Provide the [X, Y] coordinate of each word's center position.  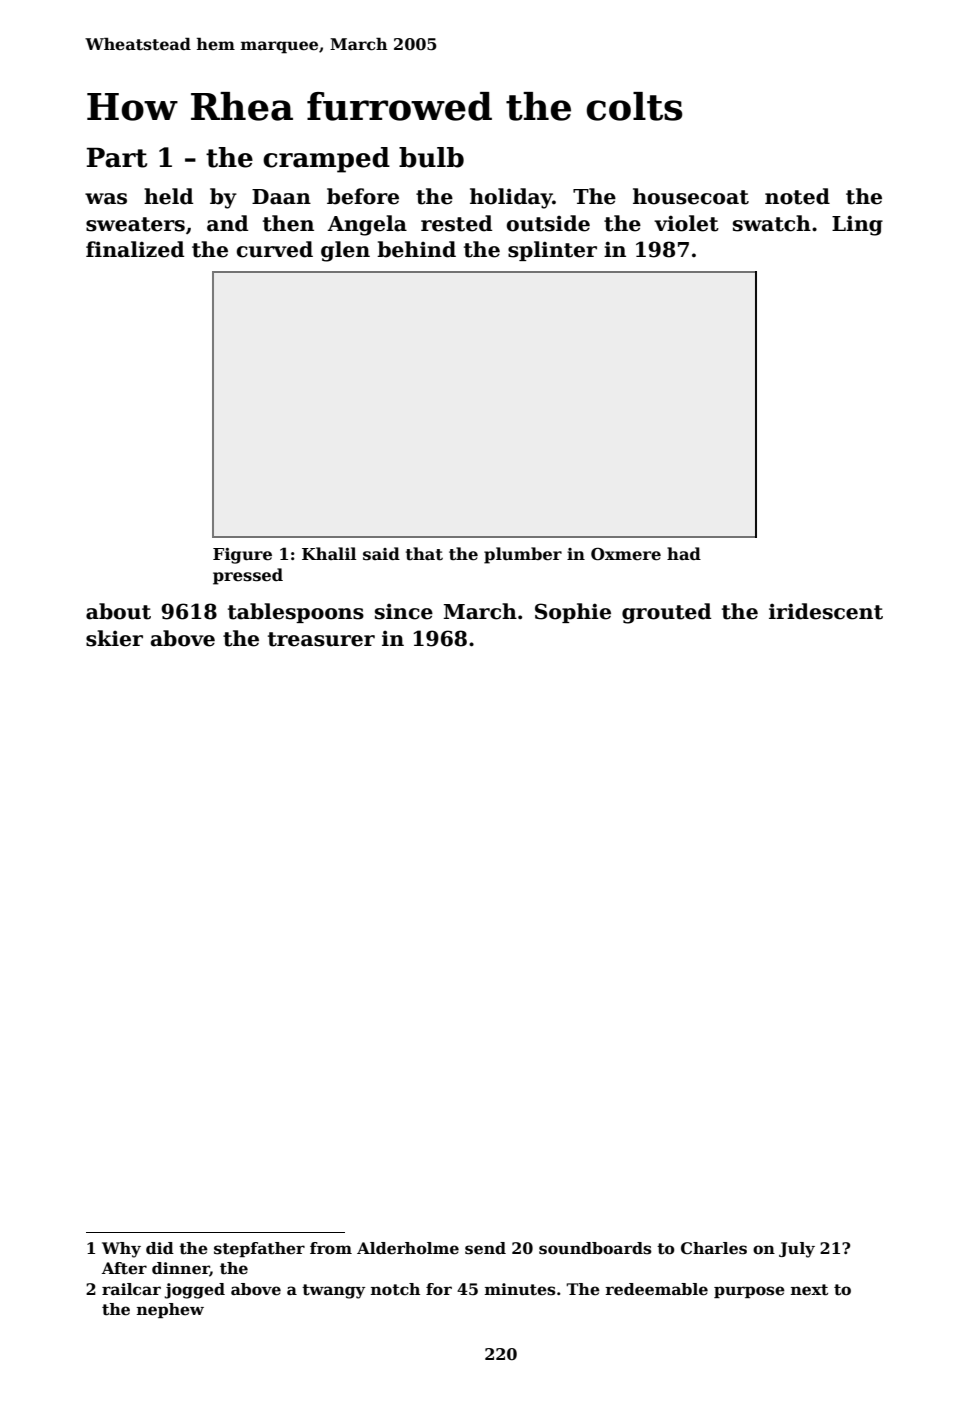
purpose [749, 1292]
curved [275, 249]
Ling [857, 225]
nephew [170, 1310]
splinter [552, 251]
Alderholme [408, 1248]
